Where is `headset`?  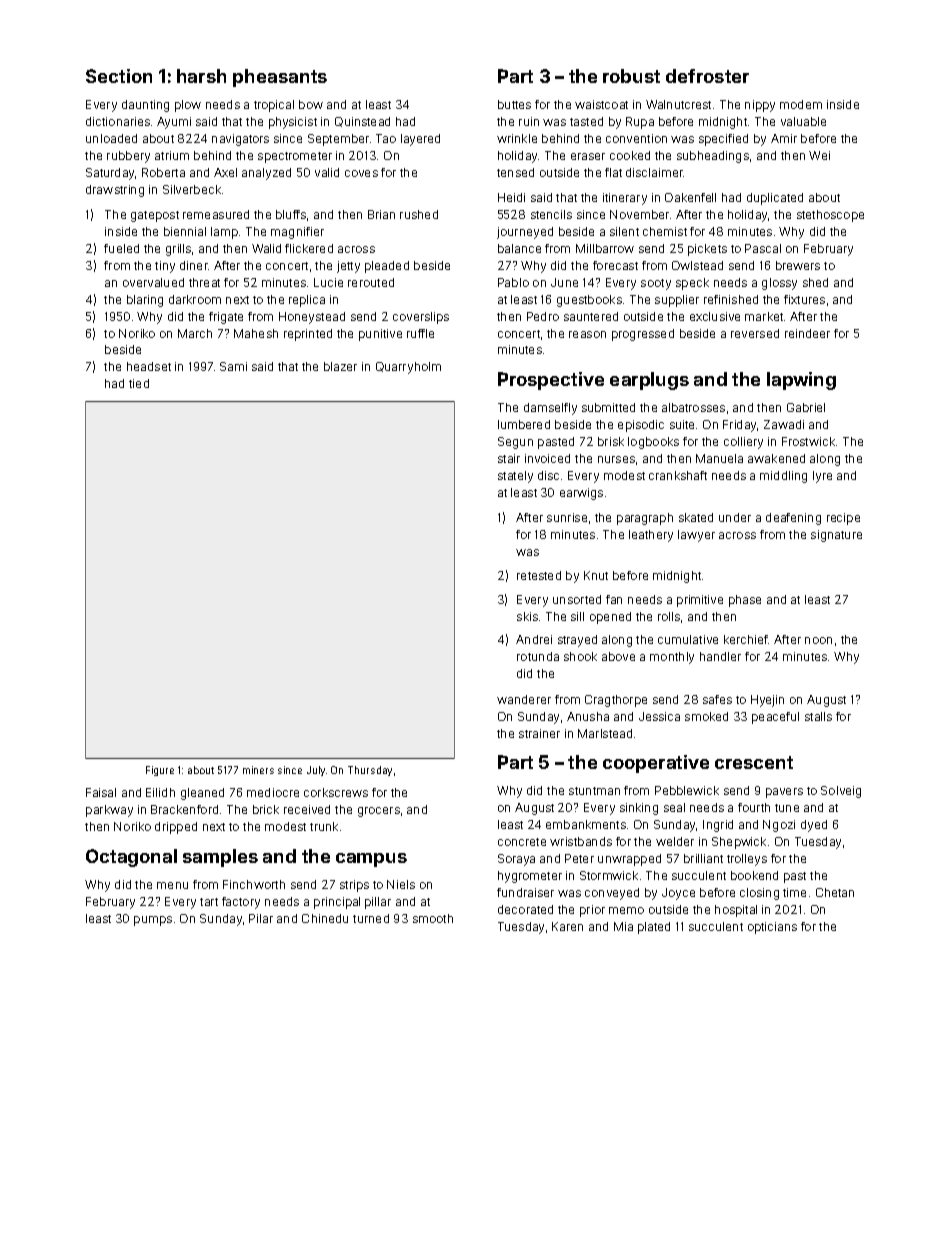
headset is located at coordinates (149, 366).
